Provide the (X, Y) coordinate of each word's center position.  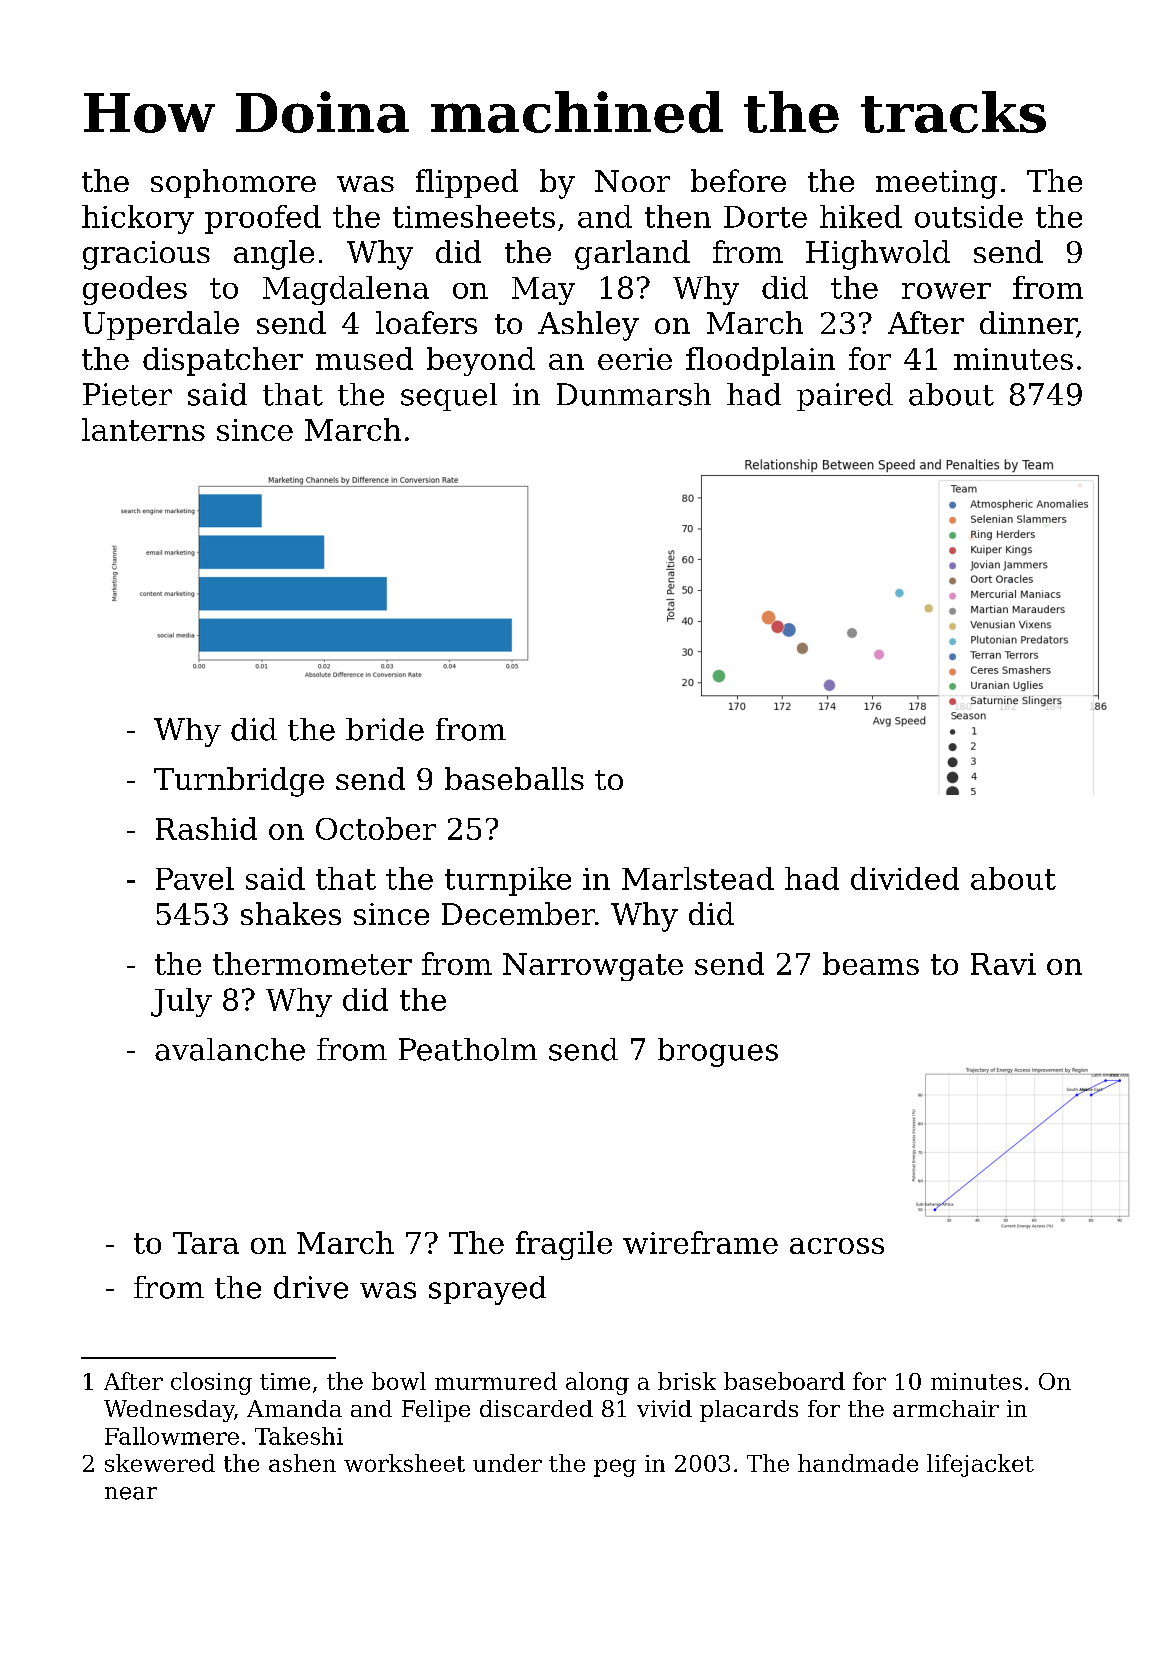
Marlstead (698, 878)
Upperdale (161, 325)
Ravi (1003, 964)
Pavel (195, 878)
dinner (1028, 324)
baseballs (514, 778)
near (131, 1493)
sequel (449, 397)
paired (845, 397)
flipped (467, 183)
